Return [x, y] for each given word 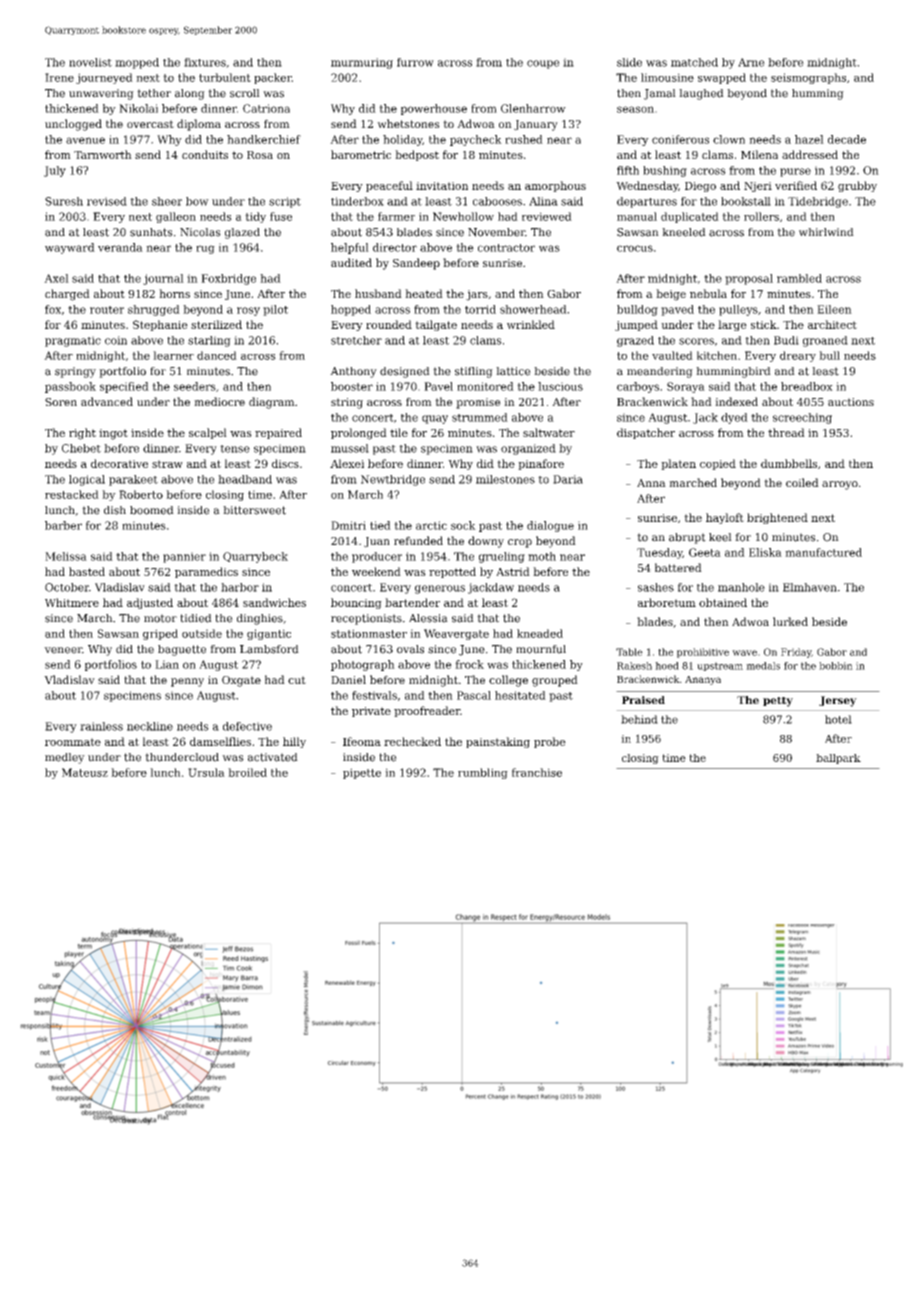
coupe [543, 64]
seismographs [808, 78]
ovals [410, 649]
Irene [59, 77]
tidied [196, 618]
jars [477, 295]
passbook [70, 387]
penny [187, 682]
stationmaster [369, 633]
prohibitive [703, 653]
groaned [825, 341]
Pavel [438, 386]
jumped [636, 325]
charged [67, 295]
